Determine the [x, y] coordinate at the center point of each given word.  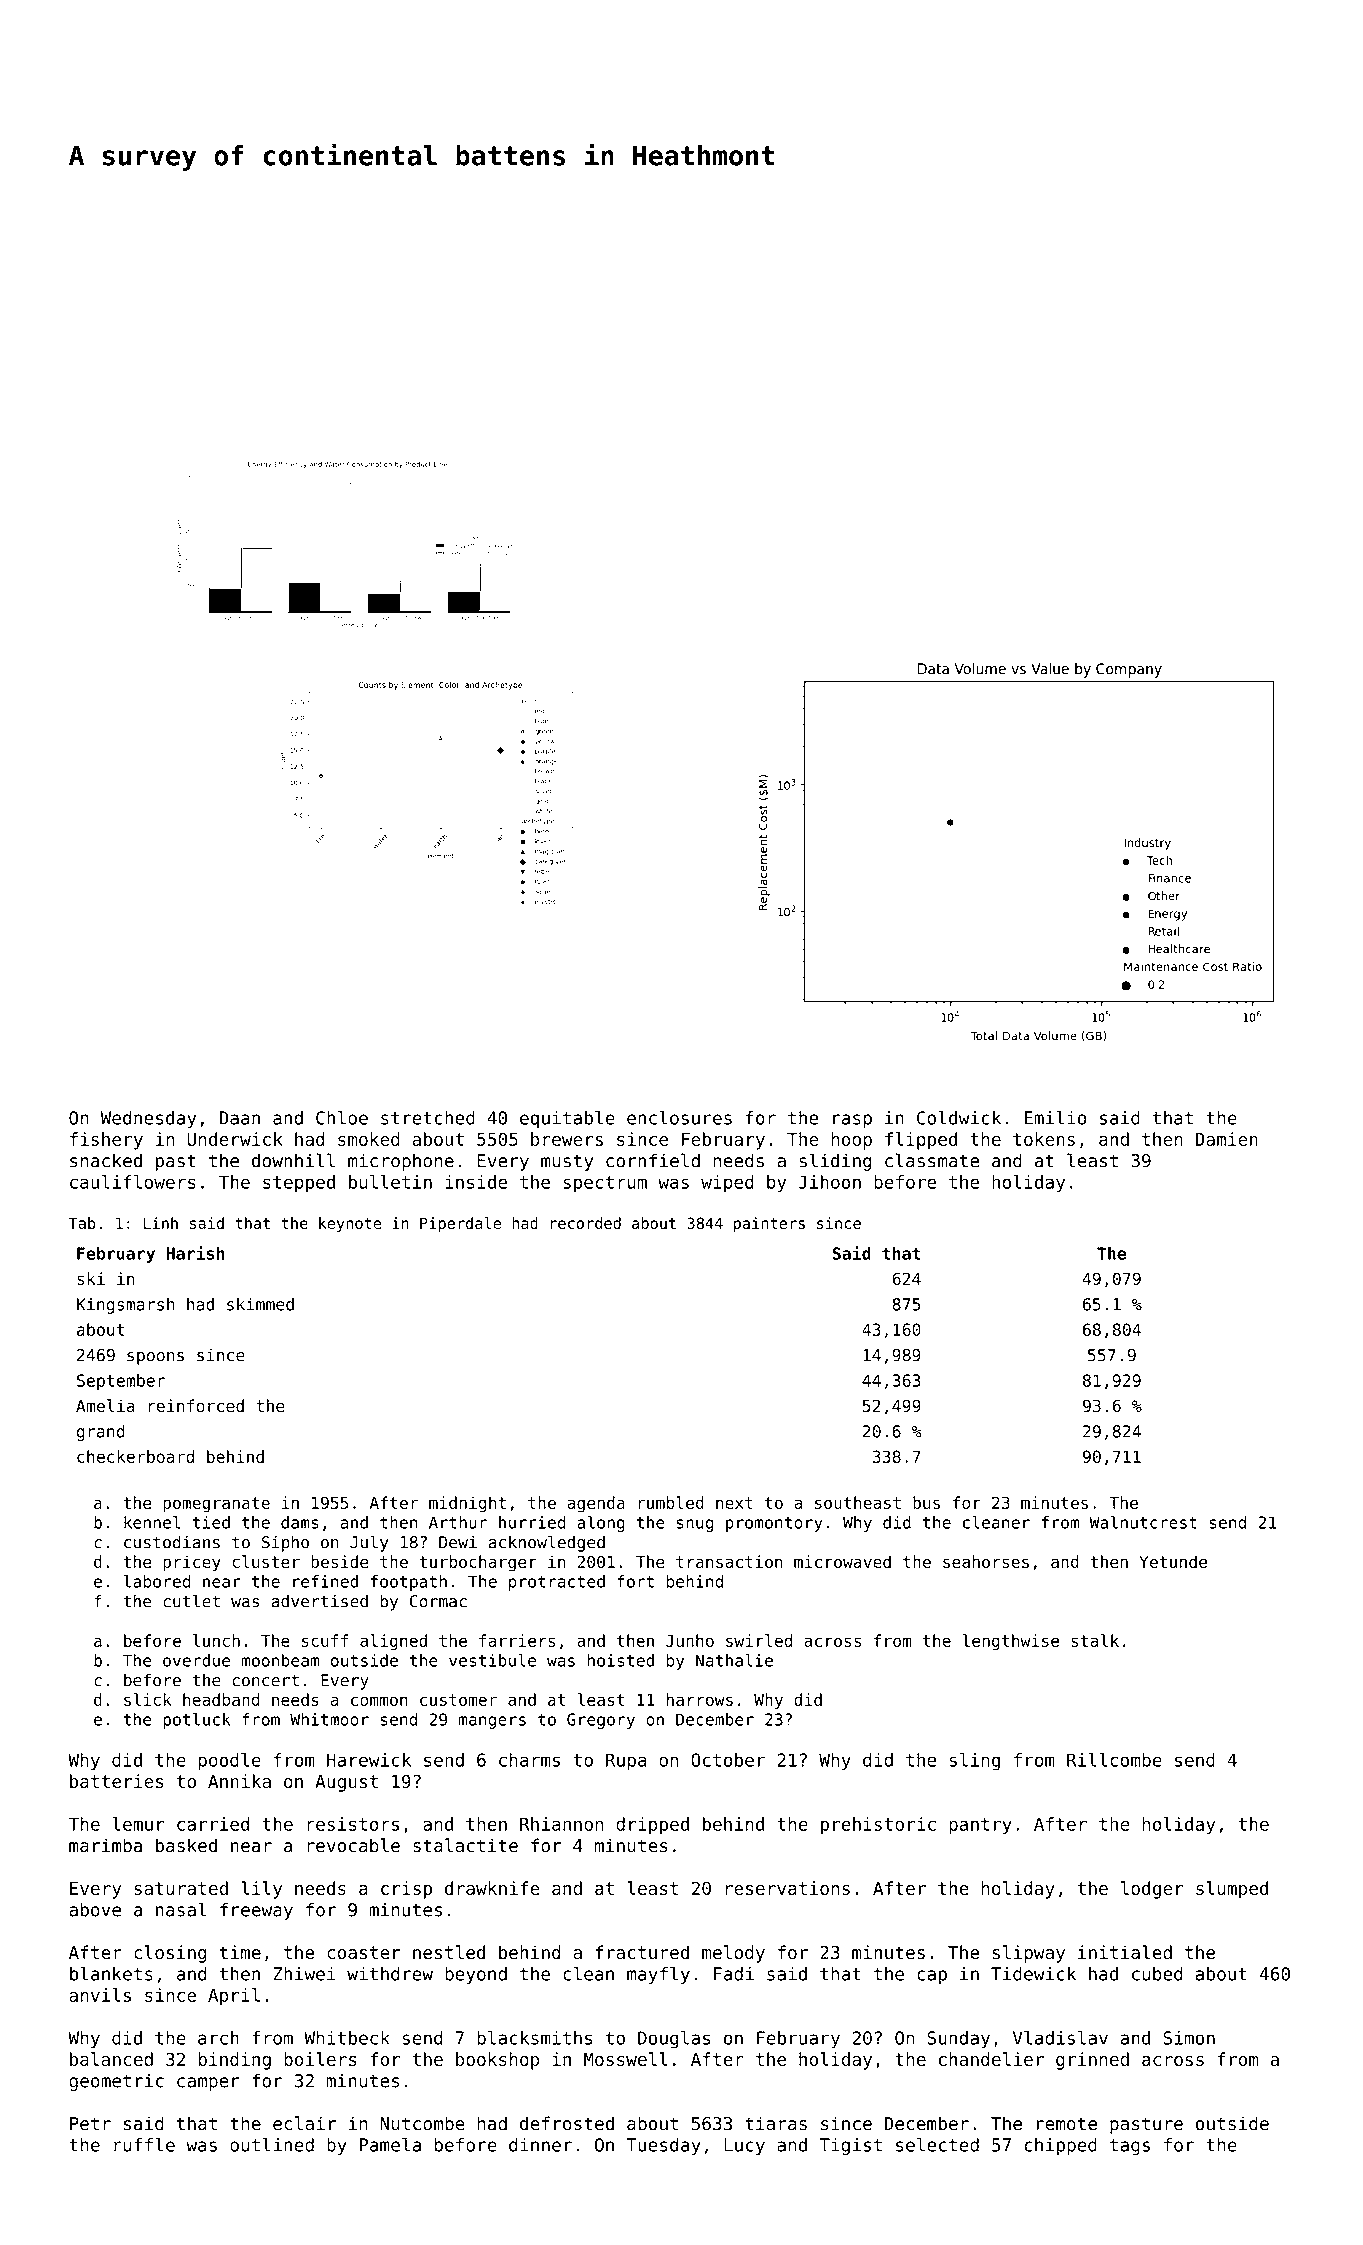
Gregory [601, 1721]
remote [1067, 2124]
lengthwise [1010, 1642]
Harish [196, 1253]
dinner [540, 2145]
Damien [1227, 1139]
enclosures [679, 1118]
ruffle [144, 2145]
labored [157, 1581]
